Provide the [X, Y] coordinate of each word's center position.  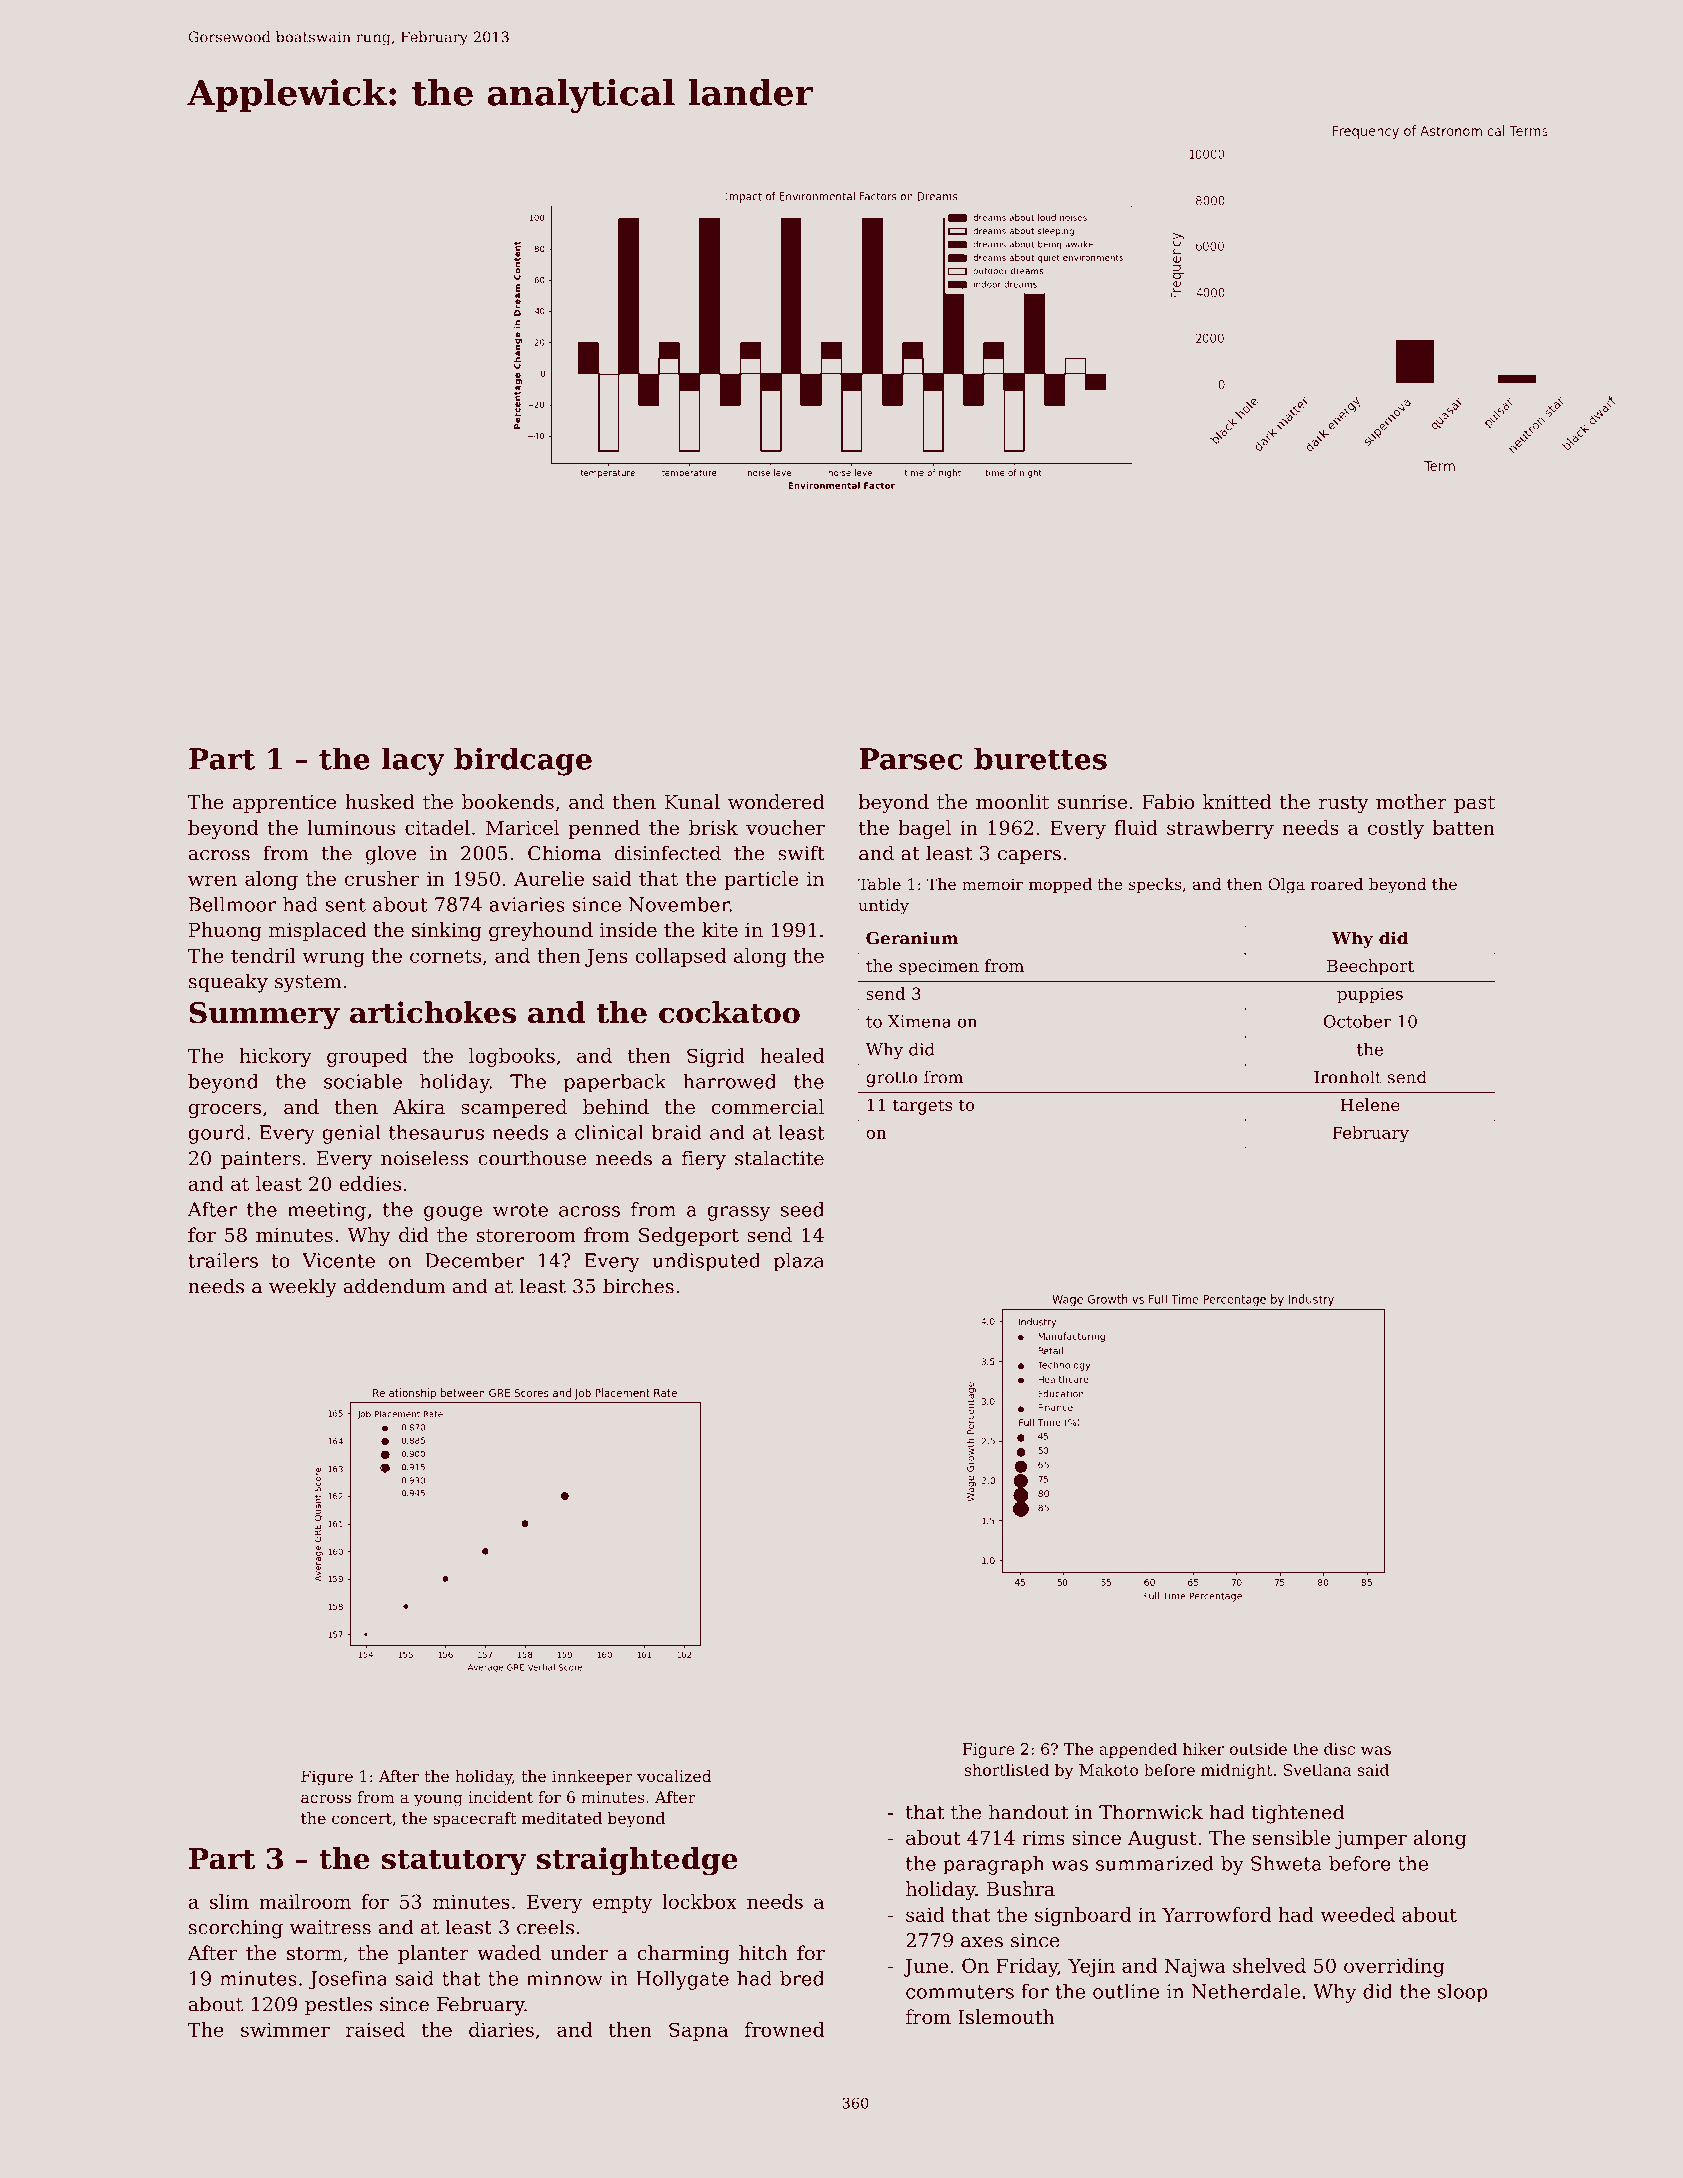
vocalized [674, 1776]
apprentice [284, 804]
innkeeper [592, 1778]
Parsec [911, 759]
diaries [501, 2029]
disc [1339, 1749]
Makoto [1108, 1770]
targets [922, 1107]
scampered [514, 1108]
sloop [1463, 1993]
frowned [784, 2029]
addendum [394, 1286]
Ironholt [1348, 1077]
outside [1258, 1749]
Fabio [1168, 801]
